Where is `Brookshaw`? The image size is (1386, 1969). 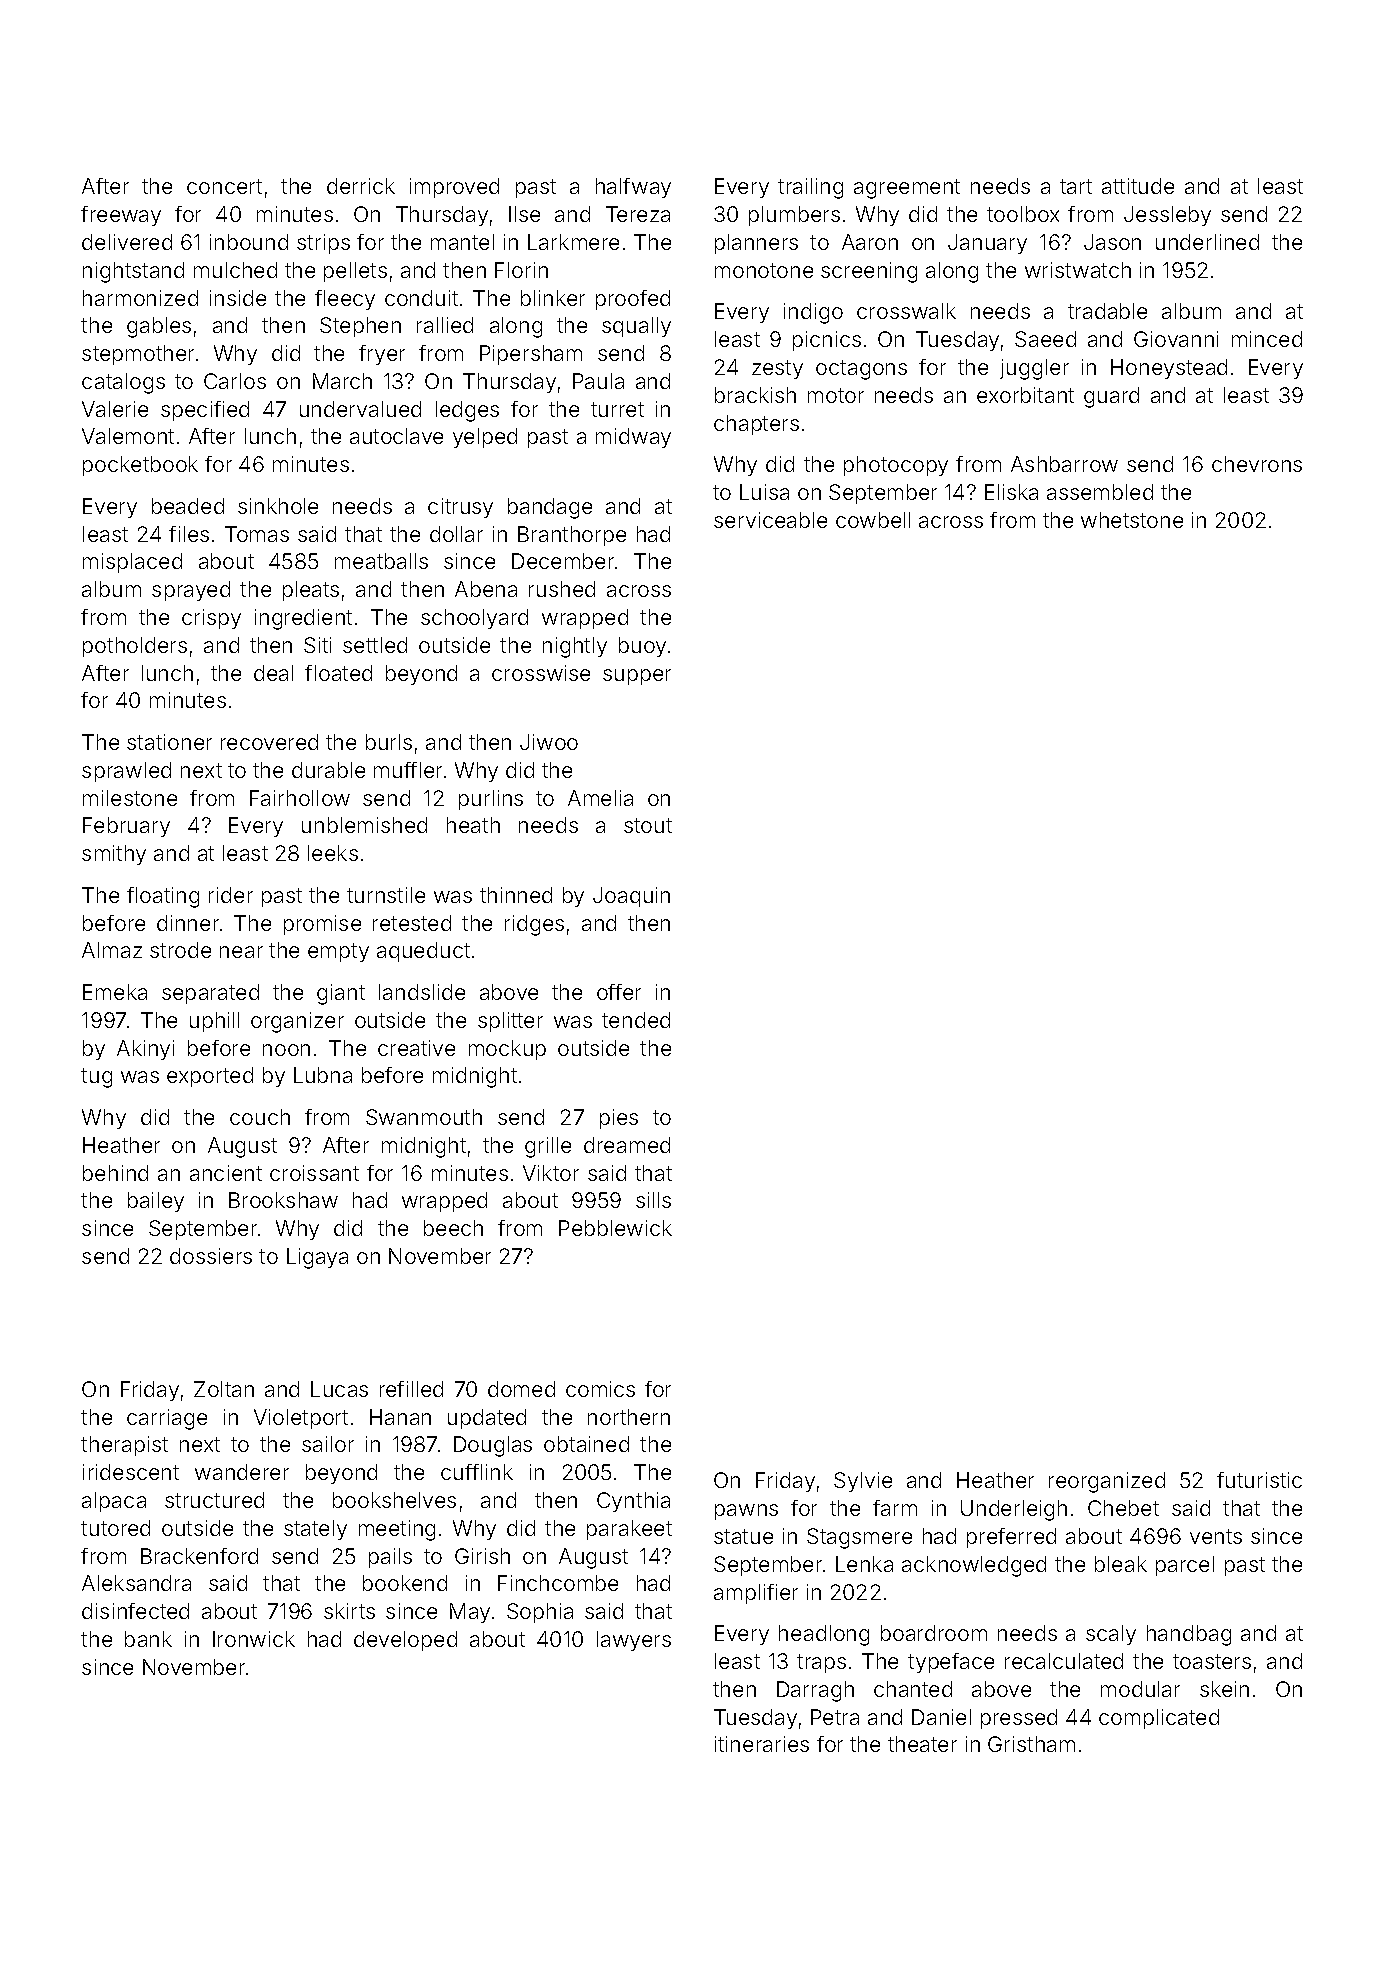
Brookshaw is located at coordinates (283, 1200).
